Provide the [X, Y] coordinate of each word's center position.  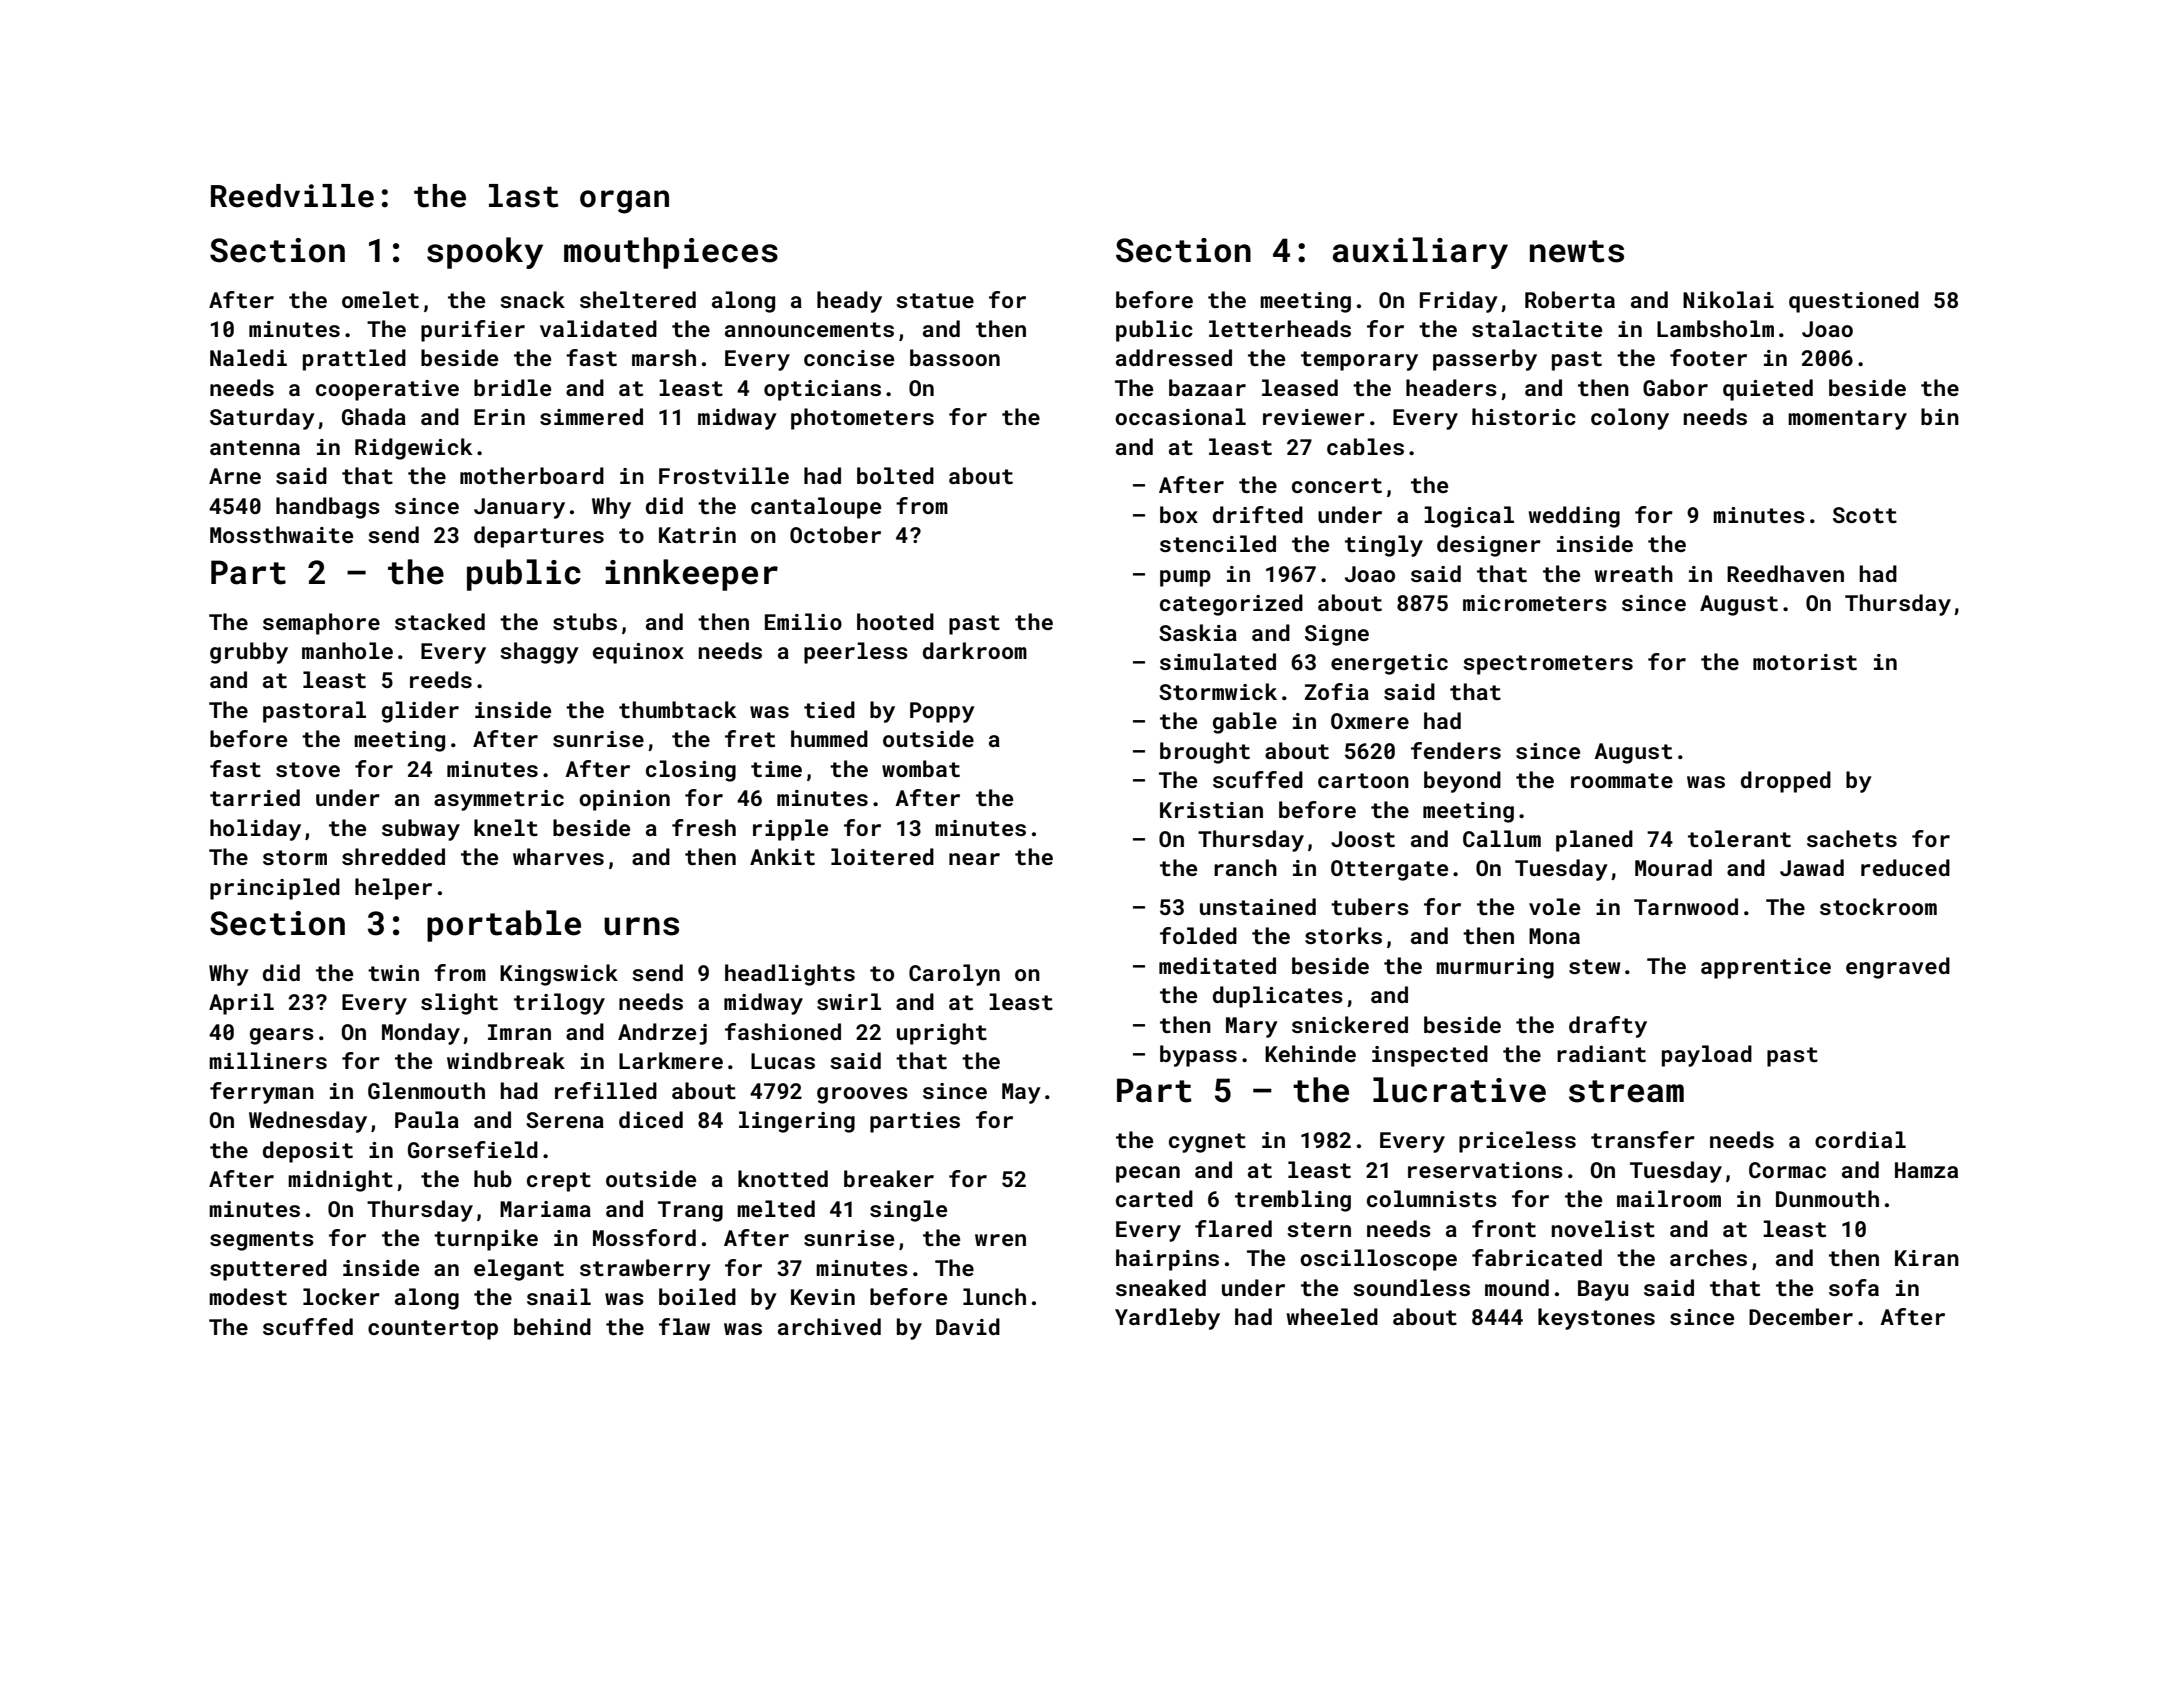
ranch [1245, 867]
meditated [1217, 965]
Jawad [1812, 867]
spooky [485, 253]
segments [262, 1241]
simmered [591, 416]
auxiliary [1420, 253]
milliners [268, 1060]
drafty [1608, 1027]
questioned [1854, 302]
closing [691, 771]
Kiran [1927, 1258]
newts [1577, 251]
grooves [862, 1095]
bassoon [955, 357]
